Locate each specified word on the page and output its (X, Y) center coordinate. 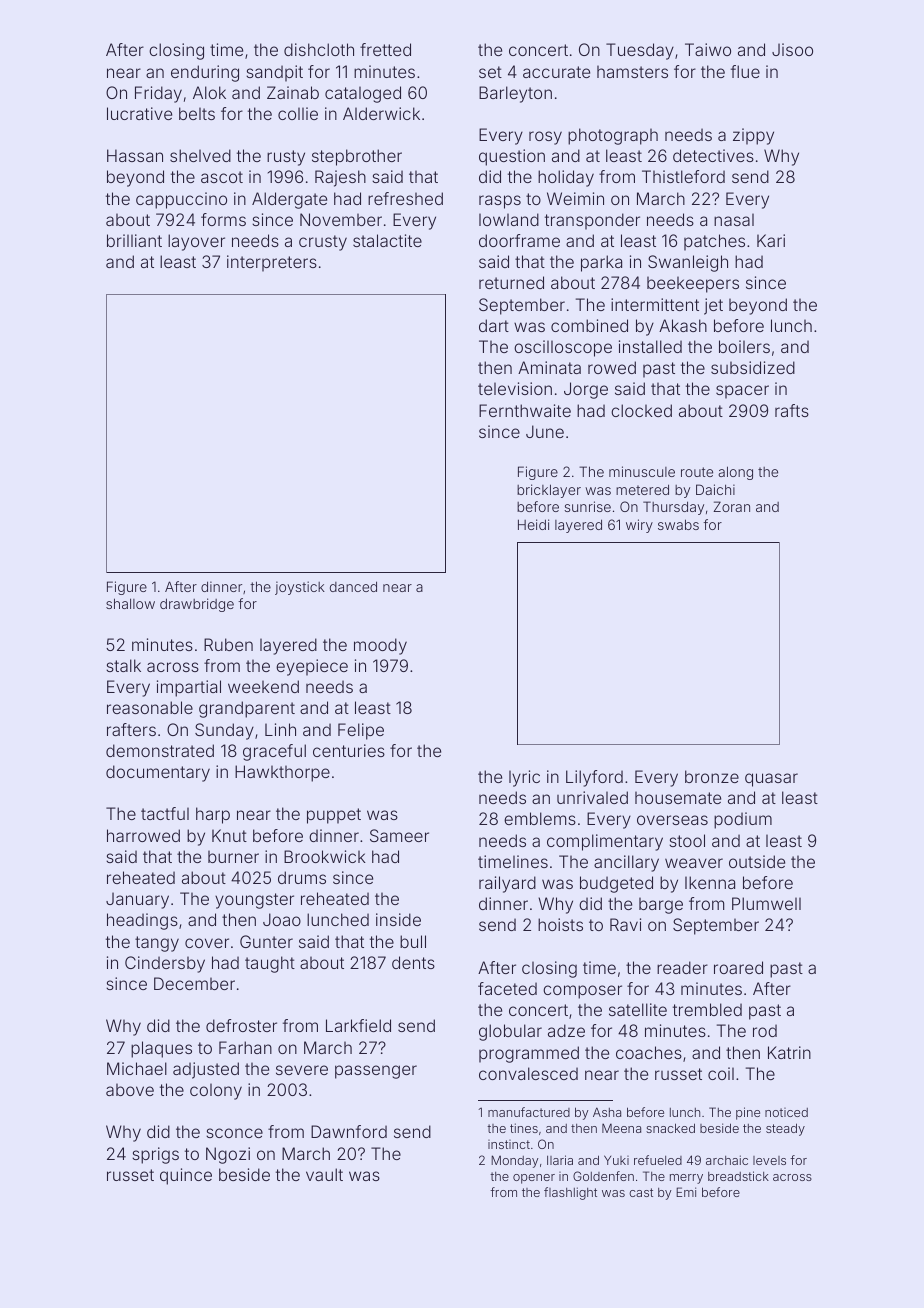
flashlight (570, 1193)
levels (769, 1160)
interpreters (272, 263)
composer (582, 992)
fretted (385, 49)
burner (233, 856)
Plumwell (766, 903)
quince (186, 1176)
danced (353, 586)
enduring (205, 73)
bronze (712, 776)
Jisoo (792, 49)
